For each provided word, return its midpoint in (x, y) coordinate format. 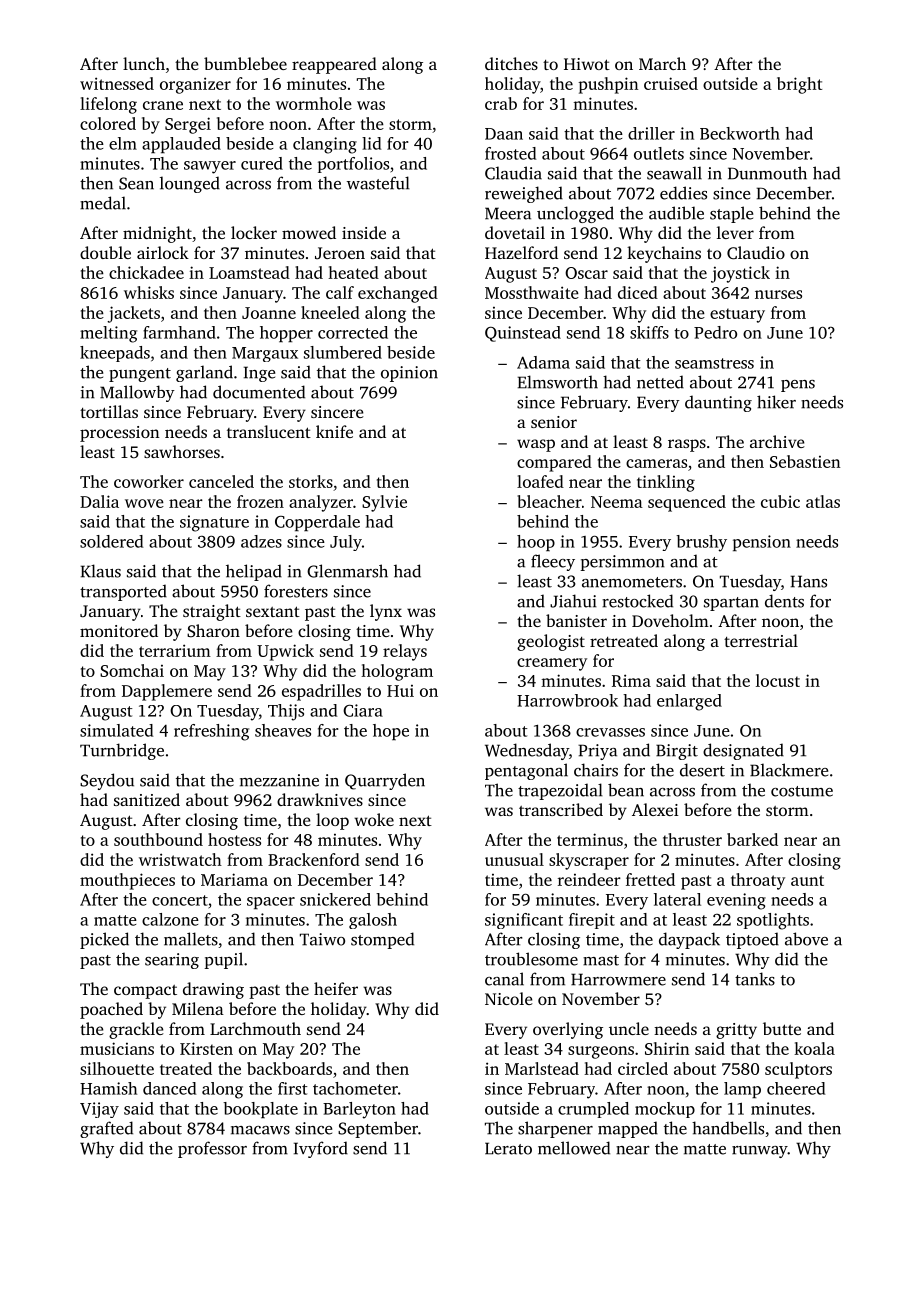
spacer (271, 903)
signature (214, 523)
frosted (510, 153)
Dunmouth (767, 173)
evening (736, 901)
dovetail (515, 232)
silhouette (117, 1068)
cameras (656, 463)
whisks (149, 292)
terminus (590, 839)
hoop (536, 543)
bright (799, 85)
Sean (136, 183)
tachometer (355, 1088)
